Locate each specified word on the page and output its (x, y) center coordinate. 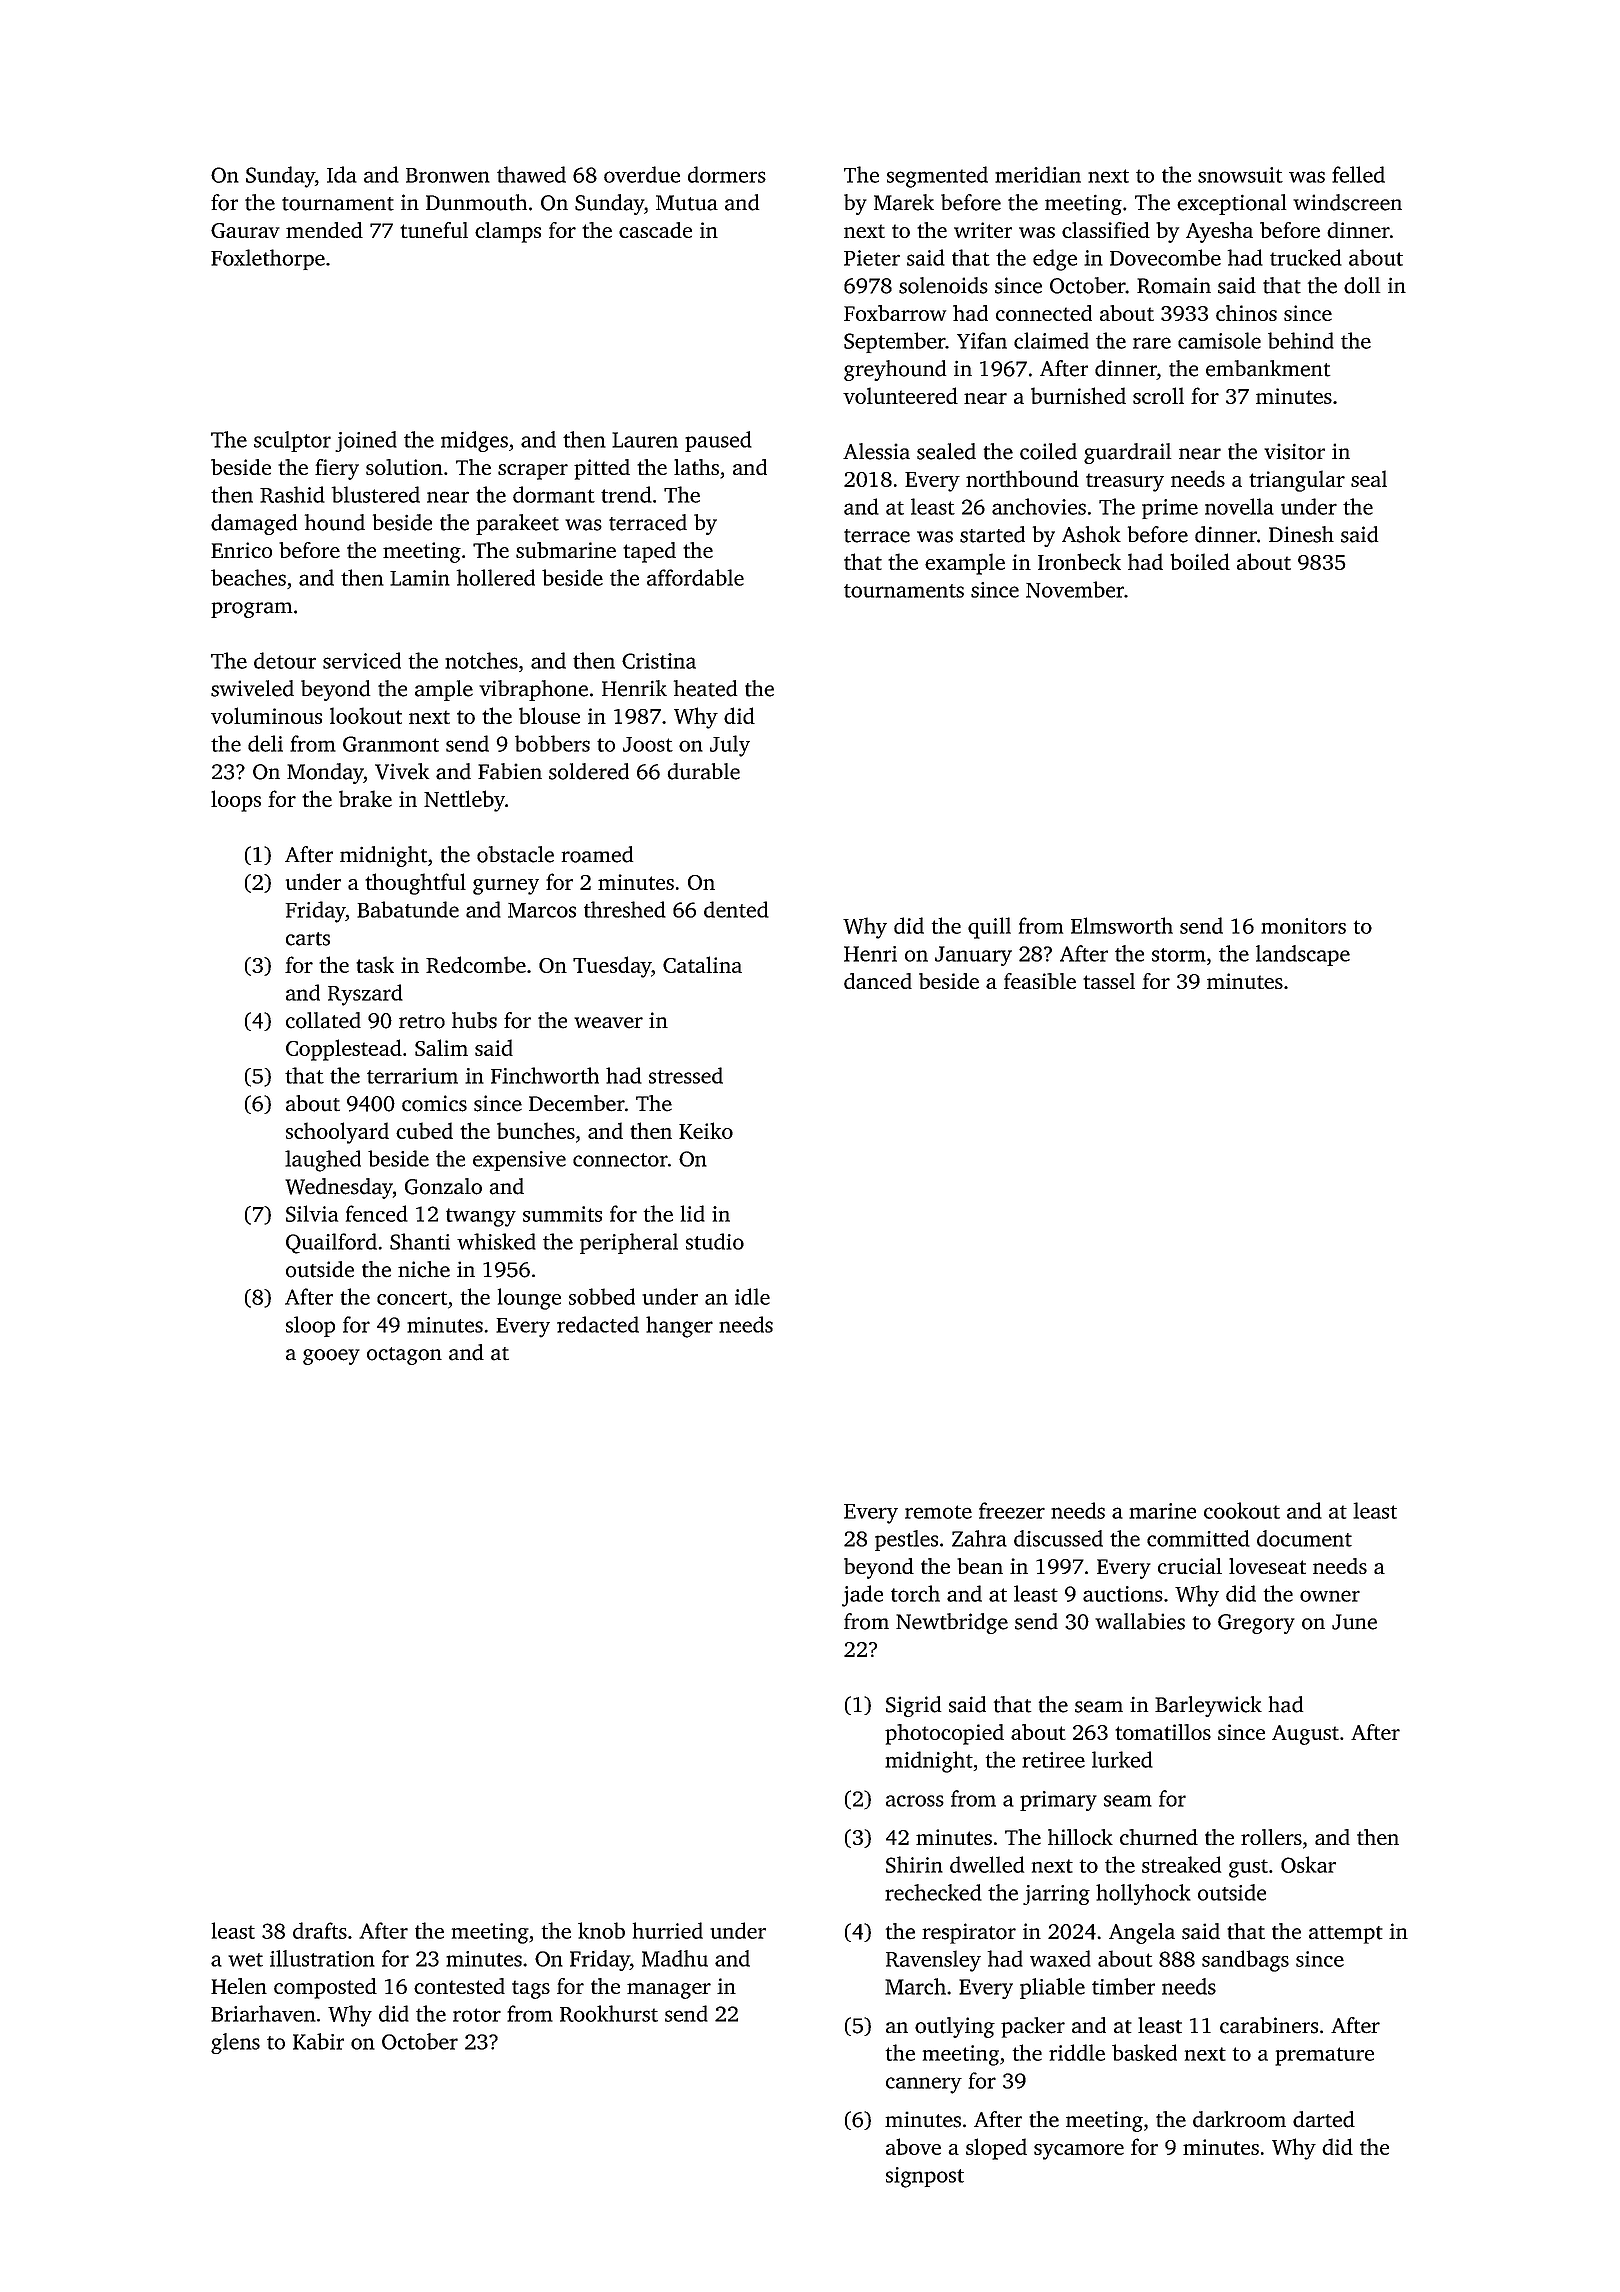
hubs (474, 1020)
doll (1362, 285)
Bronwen (448, 175)
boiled (1200, 561)
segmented (937, 177)
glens (235, 2043)
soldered (589, 771)
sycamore (1079, 2152)
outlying (955, 2027)
